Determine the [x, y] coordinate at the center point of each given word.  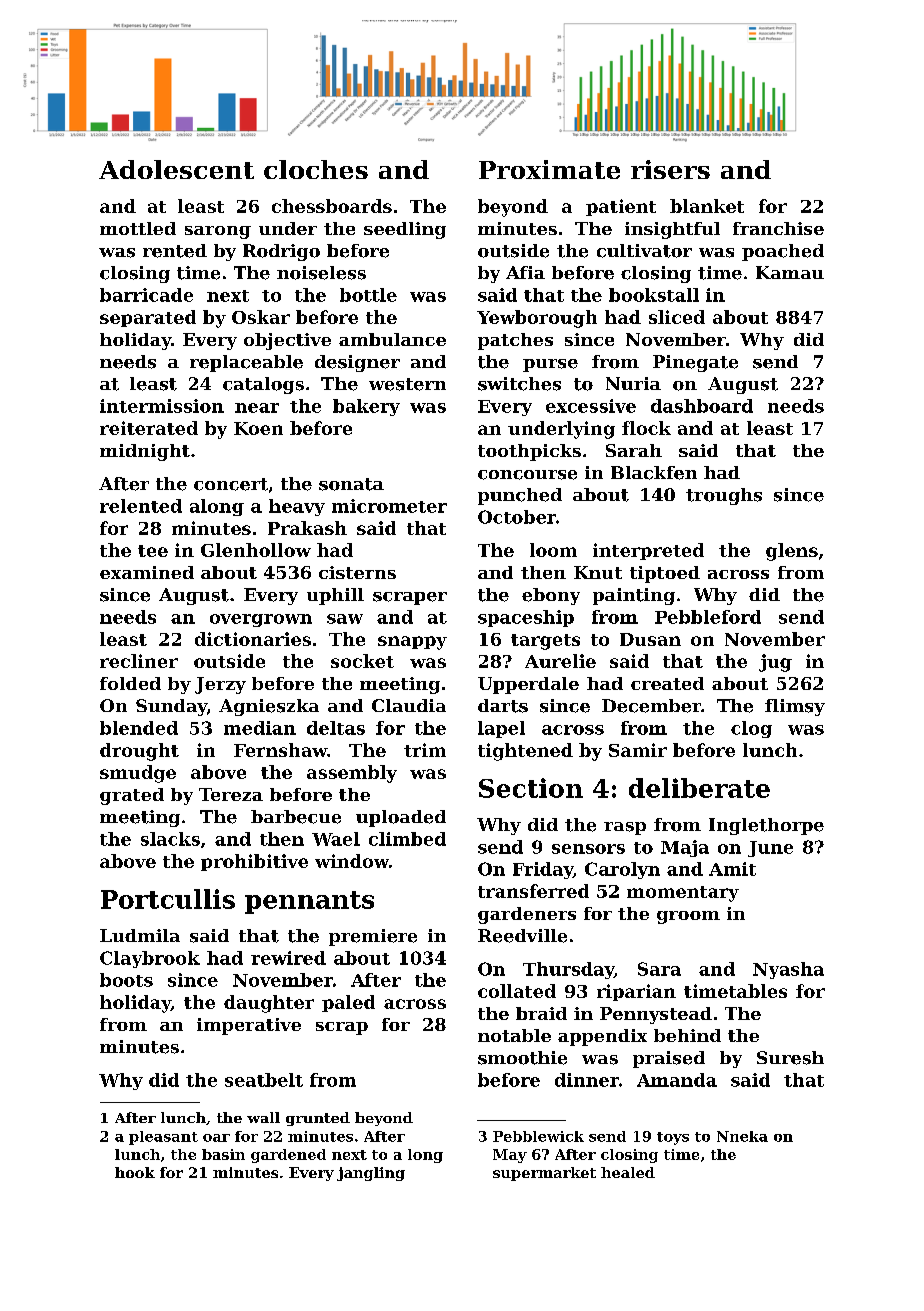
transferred [533, 891]
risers [670, 169]
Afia [525, 272]
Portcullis [168, 899]
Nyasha [788, 970]
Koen [258, 428]
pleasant [163, 1138]
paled [348, 1003]
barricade [146, 295]
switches [519, 384]
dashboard [702, 406]
